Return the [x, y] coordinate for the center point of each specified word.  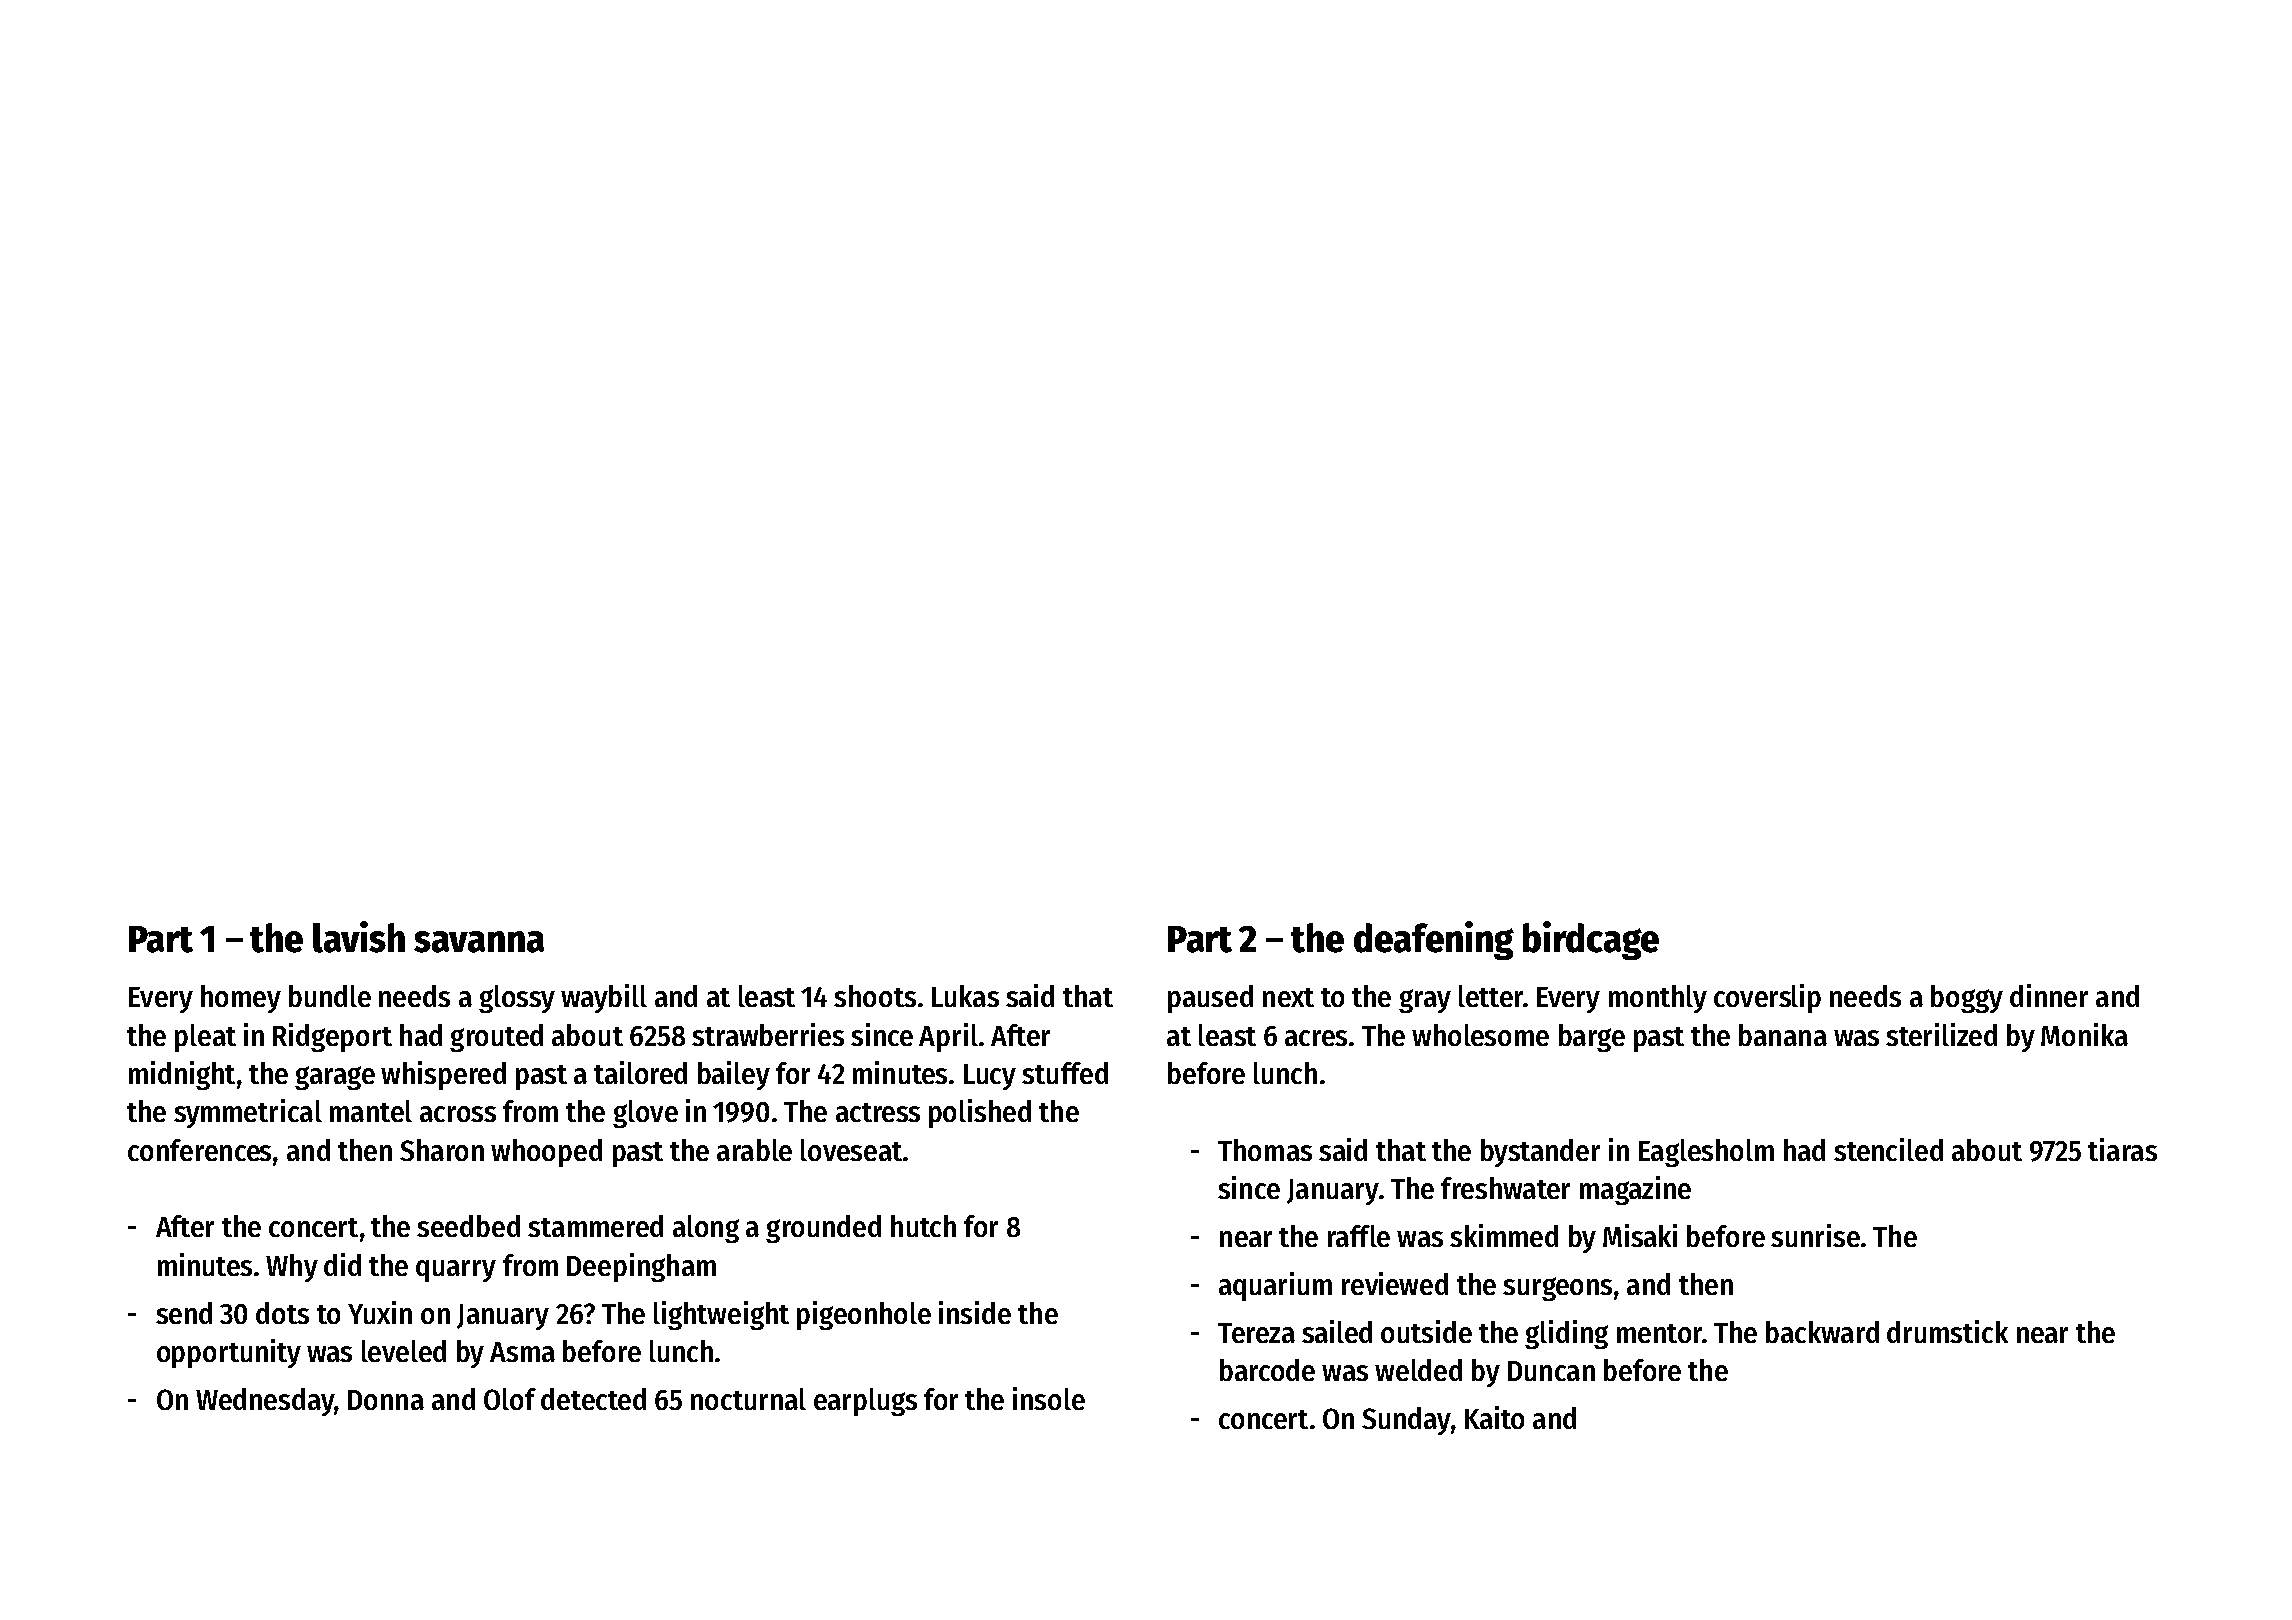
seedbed [468, 1226]
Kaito [1494, 1417]
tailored [640, 1072]
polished [980, 1113]
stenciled [1888, 1149]
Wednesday [265, 1402]
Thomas [1265, 1150]
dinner [2049, 995]
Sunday [1406, 1421]
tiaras [2122, 1149]
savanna [479, 942]
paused [1210, 999]
